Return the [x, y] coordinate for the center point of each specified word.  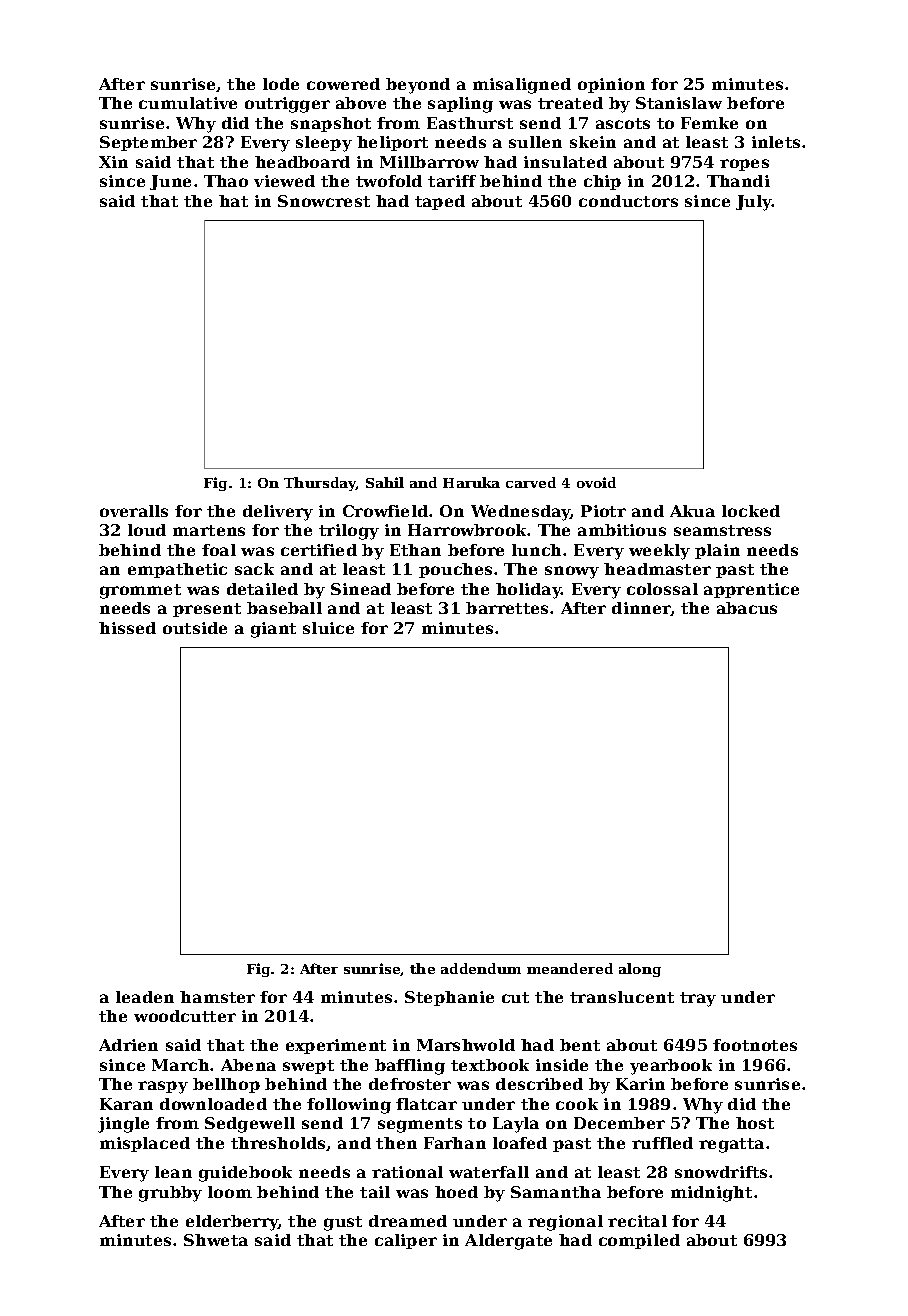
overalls [134, 511]
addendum [481, 968]
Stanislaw [679, 103]
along [640, 970]
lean [173, 1172]
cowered [343, 84]
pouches [455, 570]
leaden [145, 997]
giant [273, 630]
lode [281, 84]
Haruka [471, 482]
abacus [747, 608]
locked [751, 511]
